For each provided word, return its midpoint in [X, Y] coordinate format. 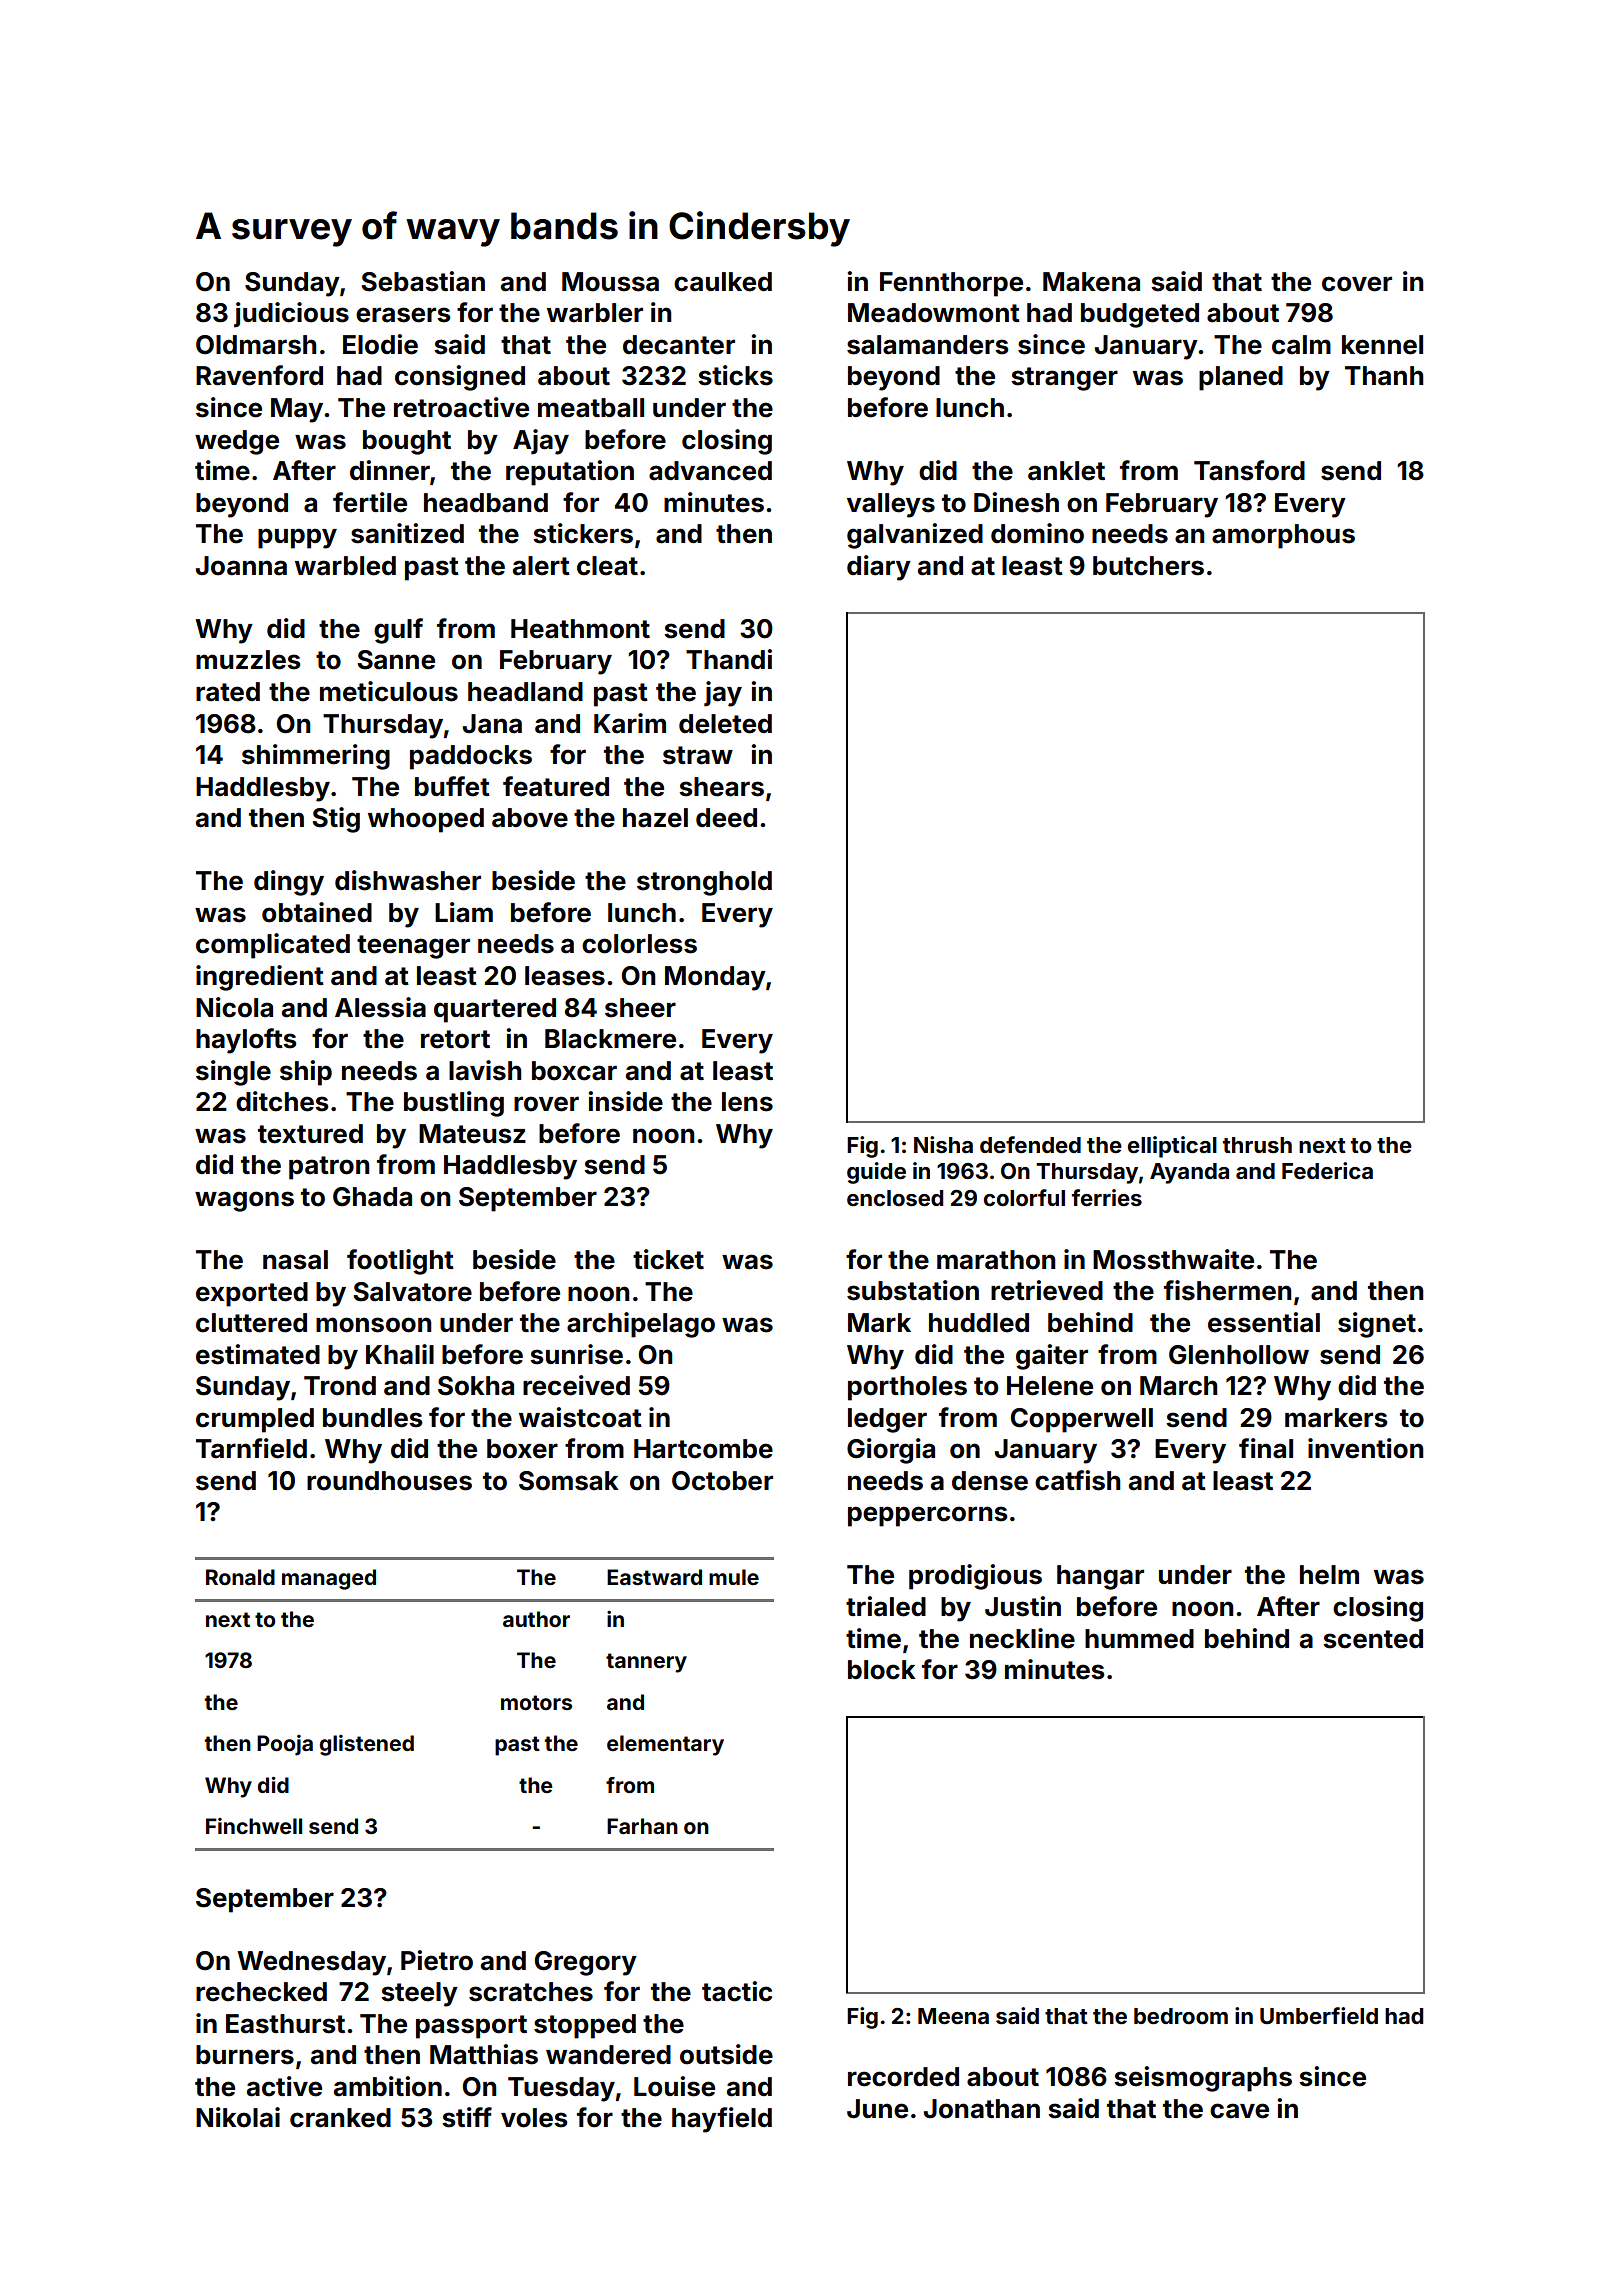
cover [1357, 284]
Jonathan [982, 2109]
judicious [291, 315]
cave [1239, 2111]
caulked [723, 282]
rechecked [261, 1992]
